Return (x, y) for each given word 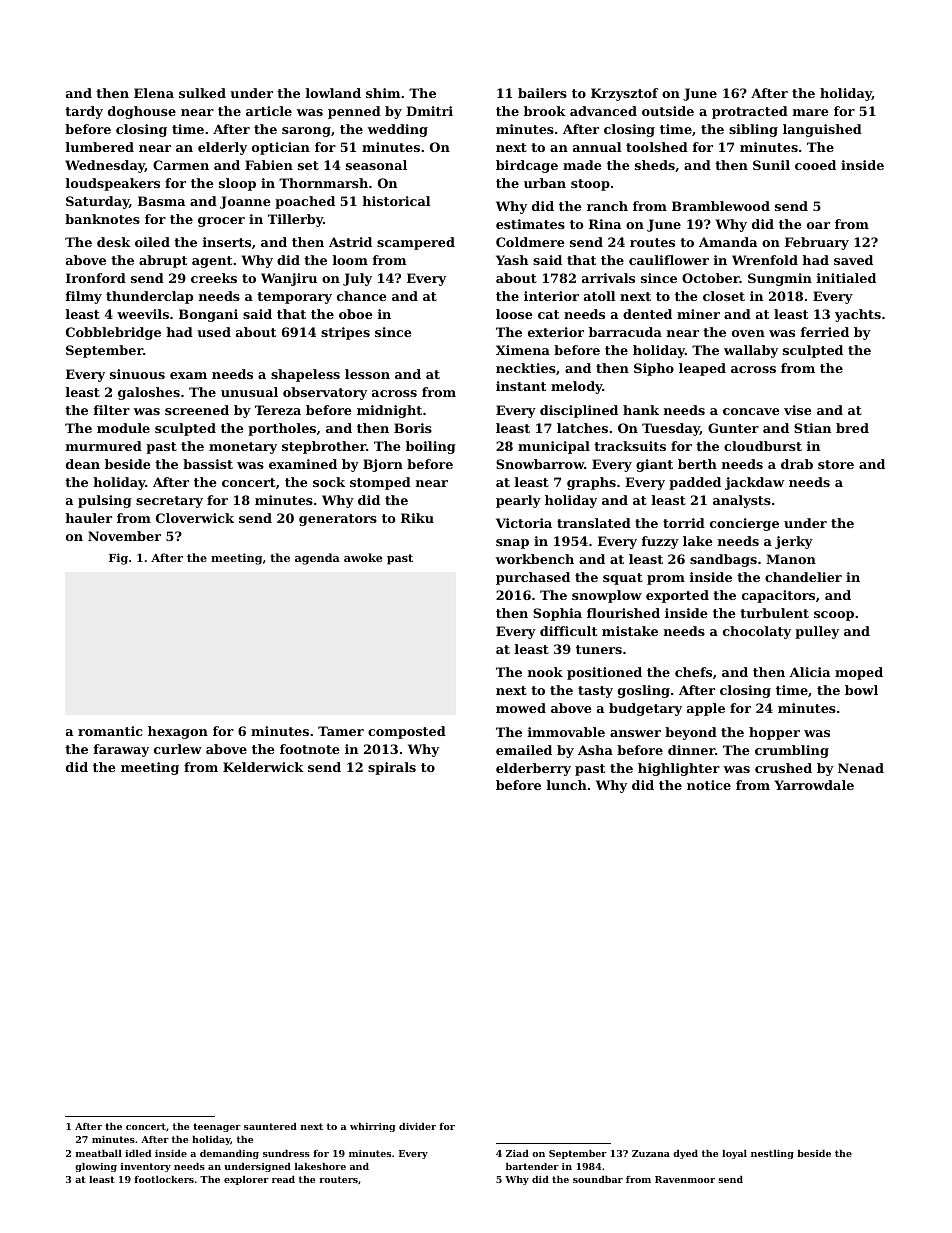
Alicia (809, 672)
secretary (169, 502)
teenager (217, 1127)
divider (417, 1126)
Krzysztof (624, 94)
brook (545, 111)
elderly (222, 148)
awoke (363, 557)
